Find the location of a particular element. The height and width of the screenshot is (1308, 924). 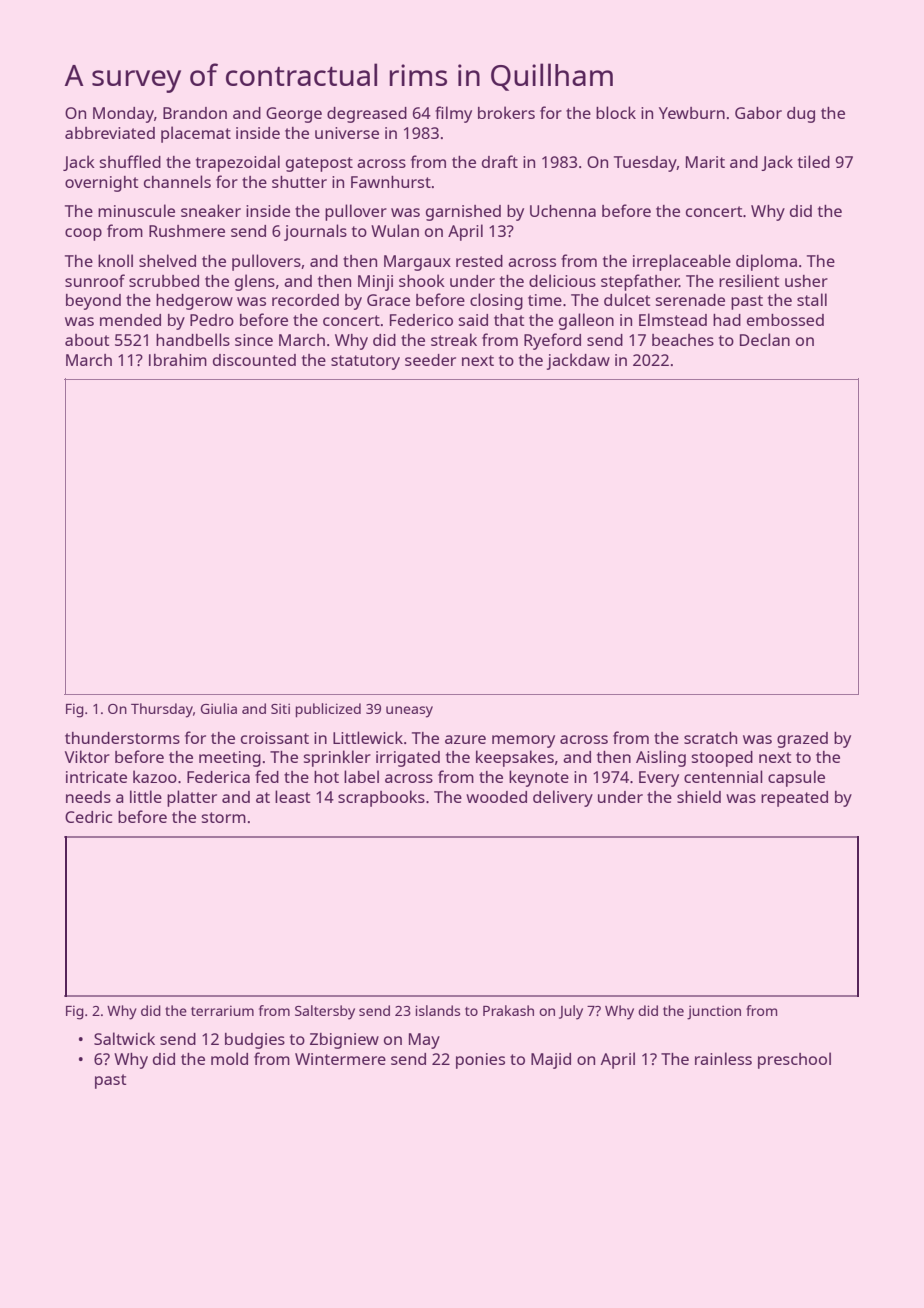

Ibrahim is located at coordinates (178, 360).
